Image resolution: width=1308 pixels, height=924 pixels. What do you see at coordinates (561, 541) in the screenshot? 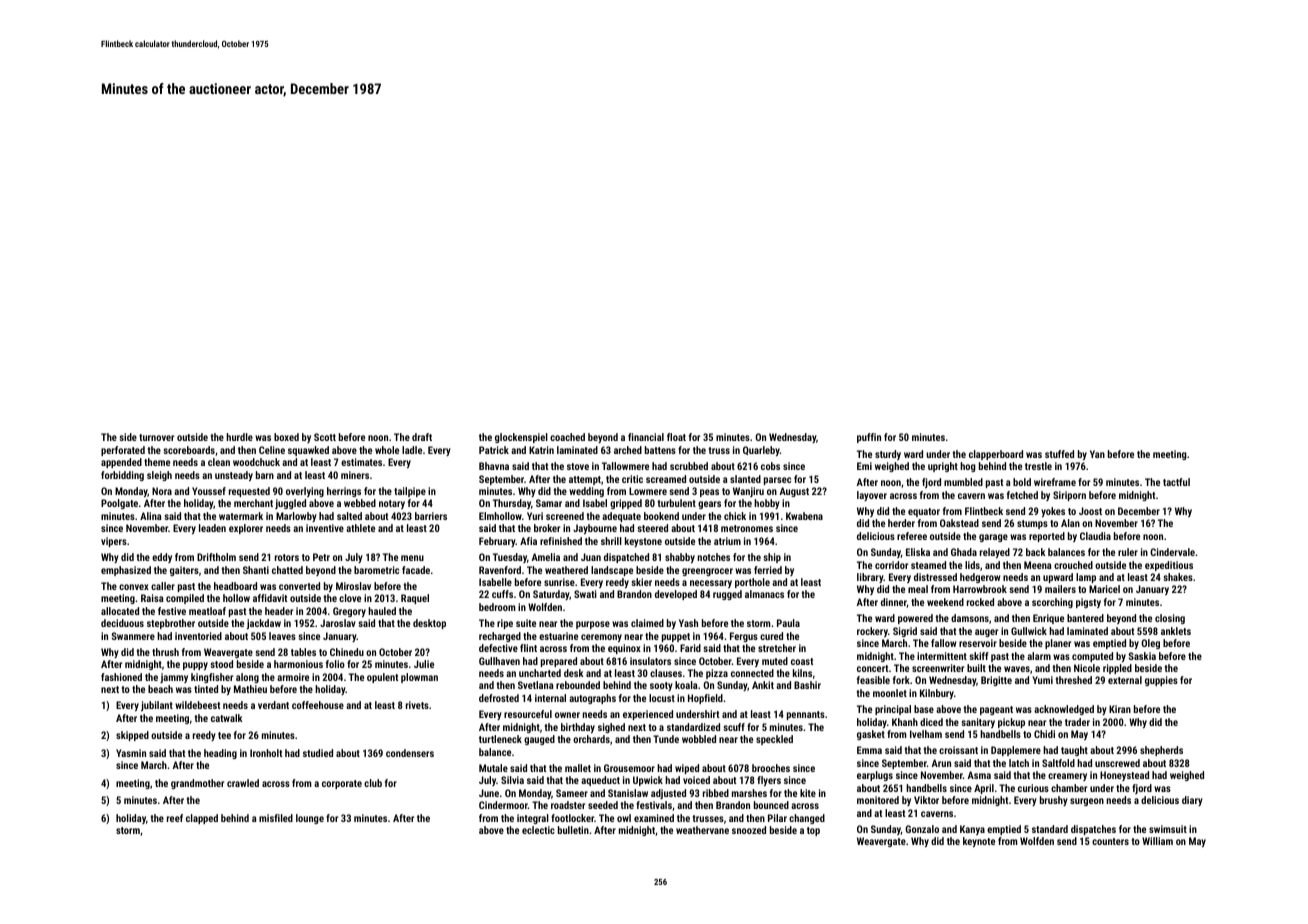
I see `refinished` at bounding box center [561, 541].
